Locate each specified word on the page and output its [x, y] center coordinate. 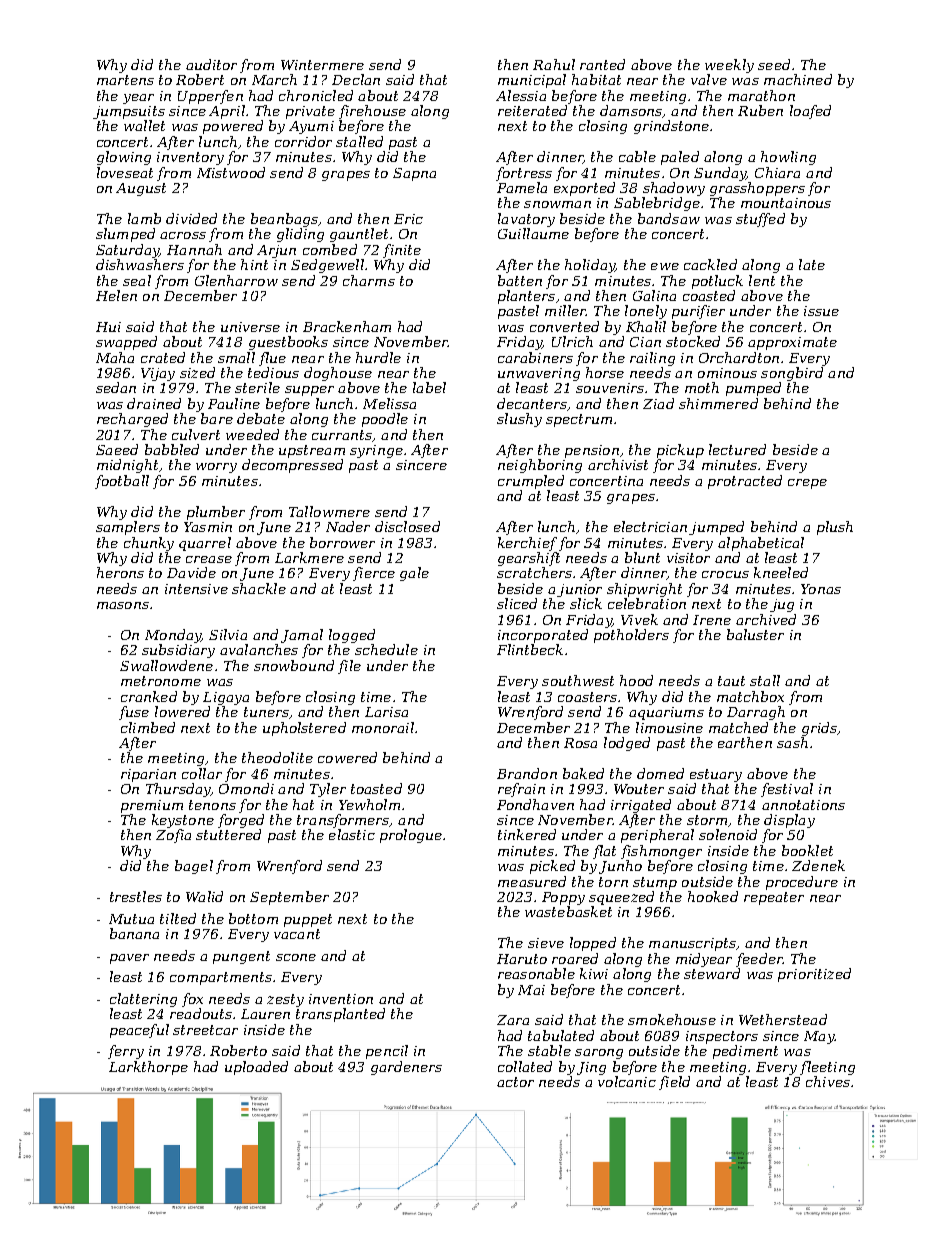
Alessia [521, 95]
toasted [376, 788]
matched [738, 727]
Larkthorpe [148, 1068]
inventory [190, 158]
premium [152, 806]
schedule [386, 649]
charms [369, 280]
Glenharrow [236, 280]
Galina [654, 295]
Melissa [389, 403]
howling [788, 158]
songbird [792, 374]
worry [216, 468]
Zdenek [818, 865]
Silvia [228, 634]
